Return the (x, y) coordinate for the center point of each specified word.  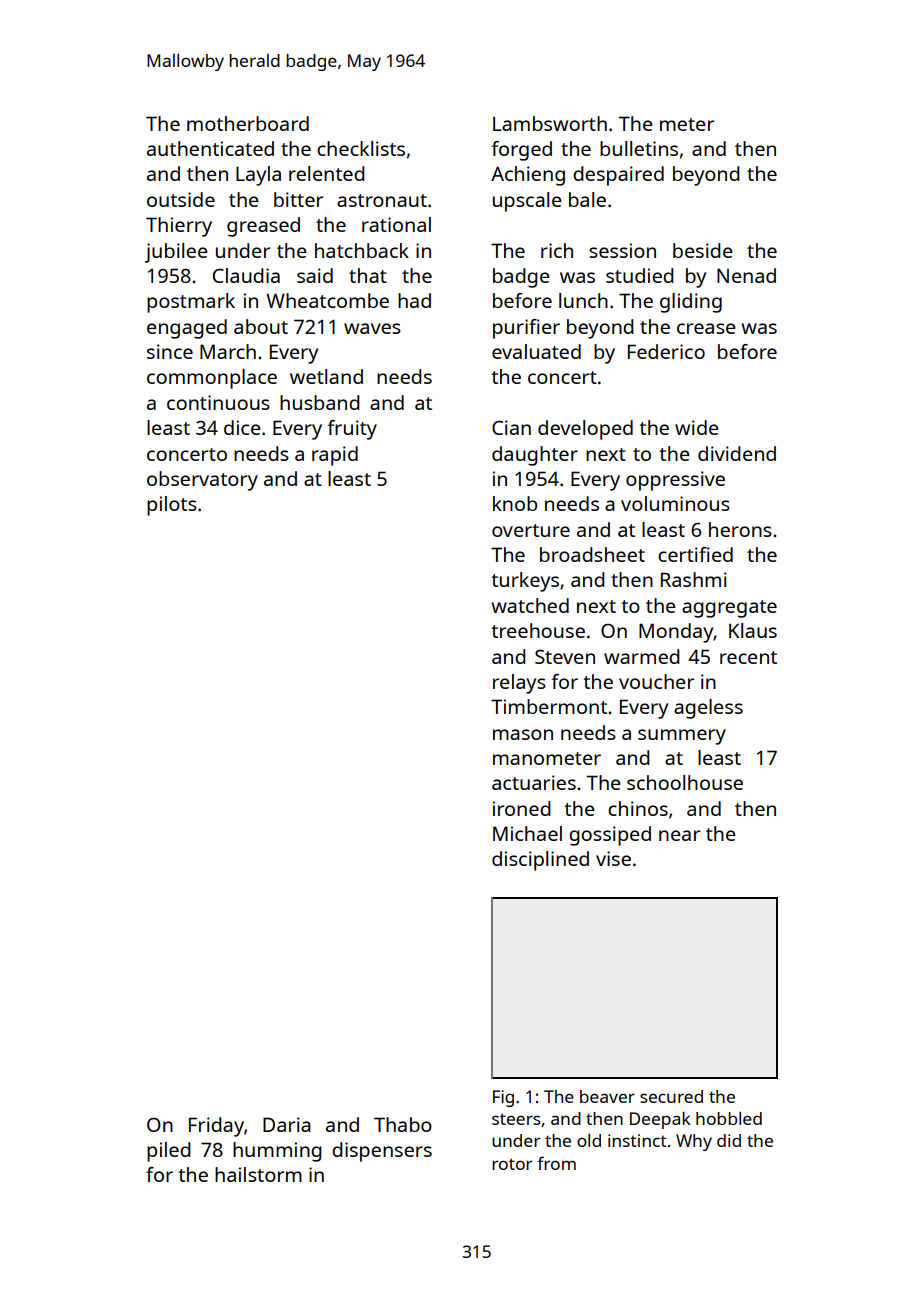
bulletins (639, 148)
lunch (583, 300)
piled (169, 1152)
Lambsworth (550, 123)
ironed (522, 808)
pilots (172, 506)
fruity (352, 430)
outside (181, 199)
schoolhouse (685, 782)
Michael (527, 833)
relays (519, 684)
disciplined (540, 861)
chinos (638, 808)
